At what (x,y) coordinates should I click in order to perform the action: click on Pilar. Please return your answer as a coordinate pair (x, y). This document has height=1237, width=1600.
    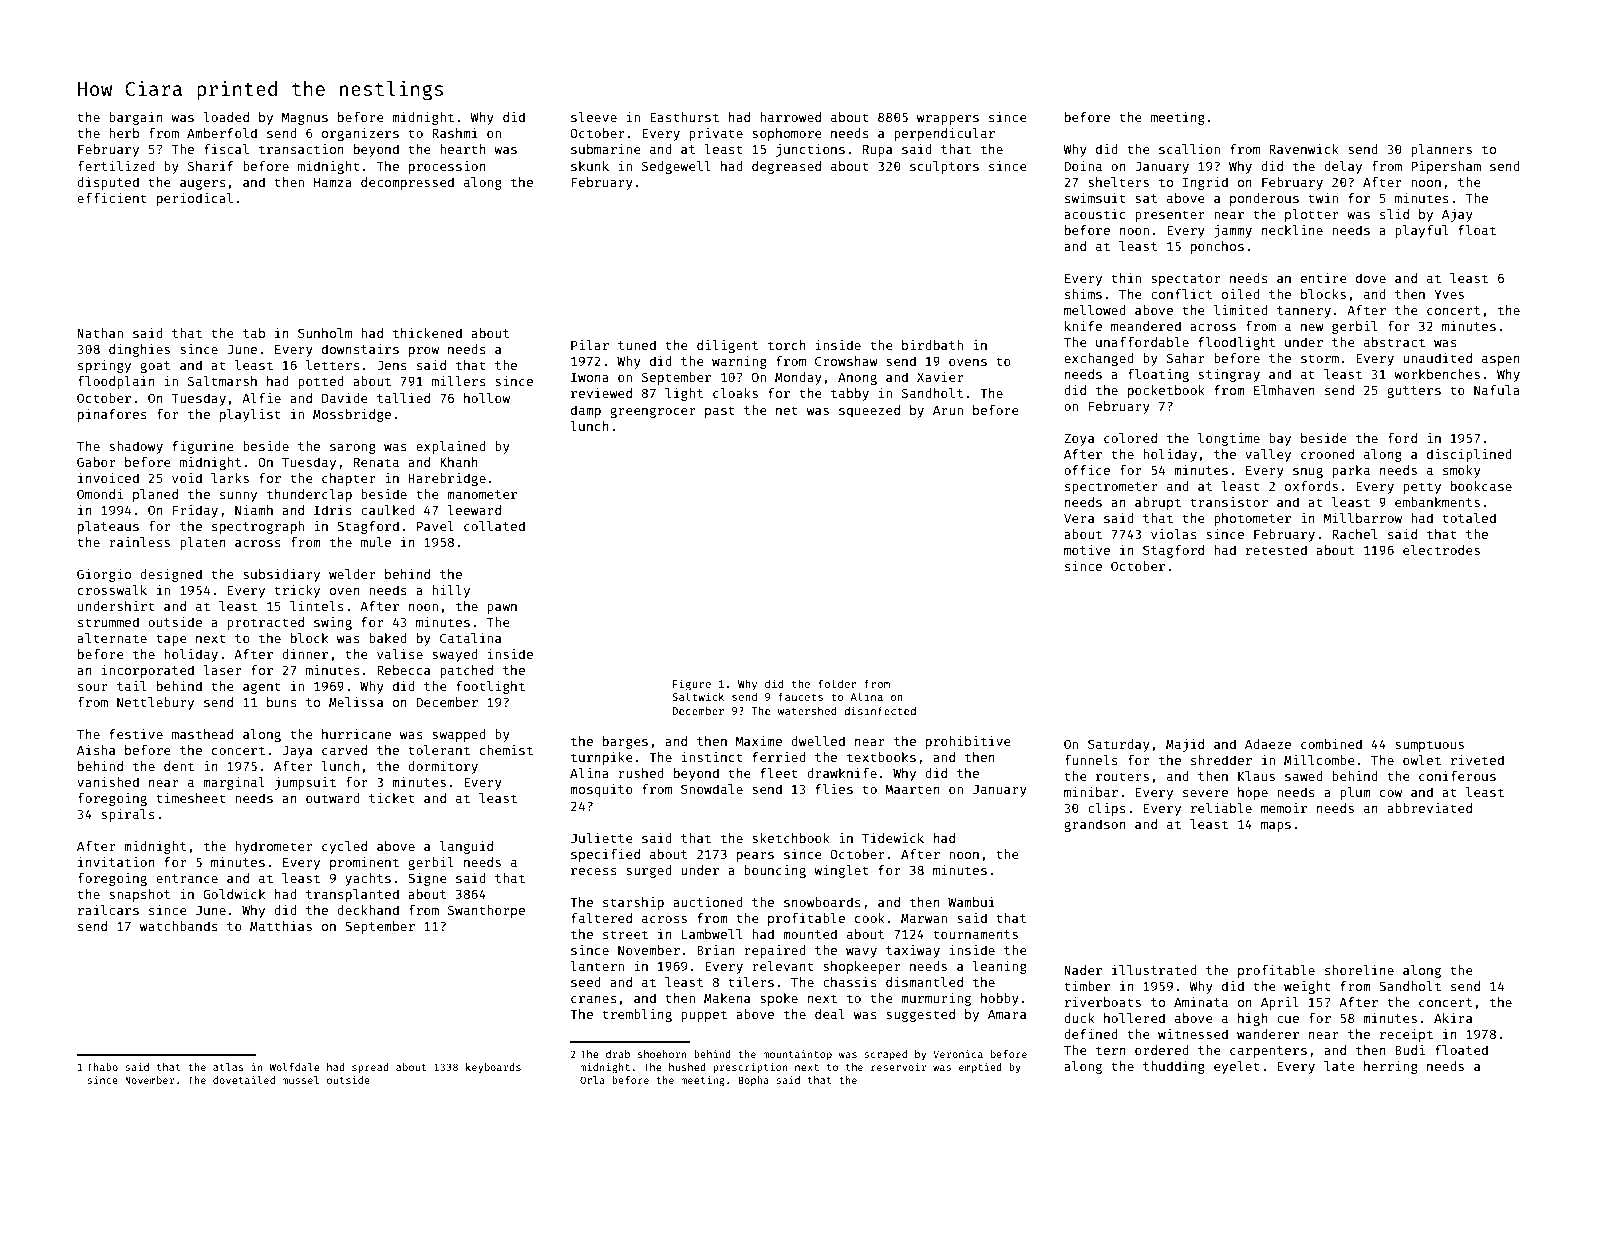
    Looking at the image, I should click on (590, 345).
